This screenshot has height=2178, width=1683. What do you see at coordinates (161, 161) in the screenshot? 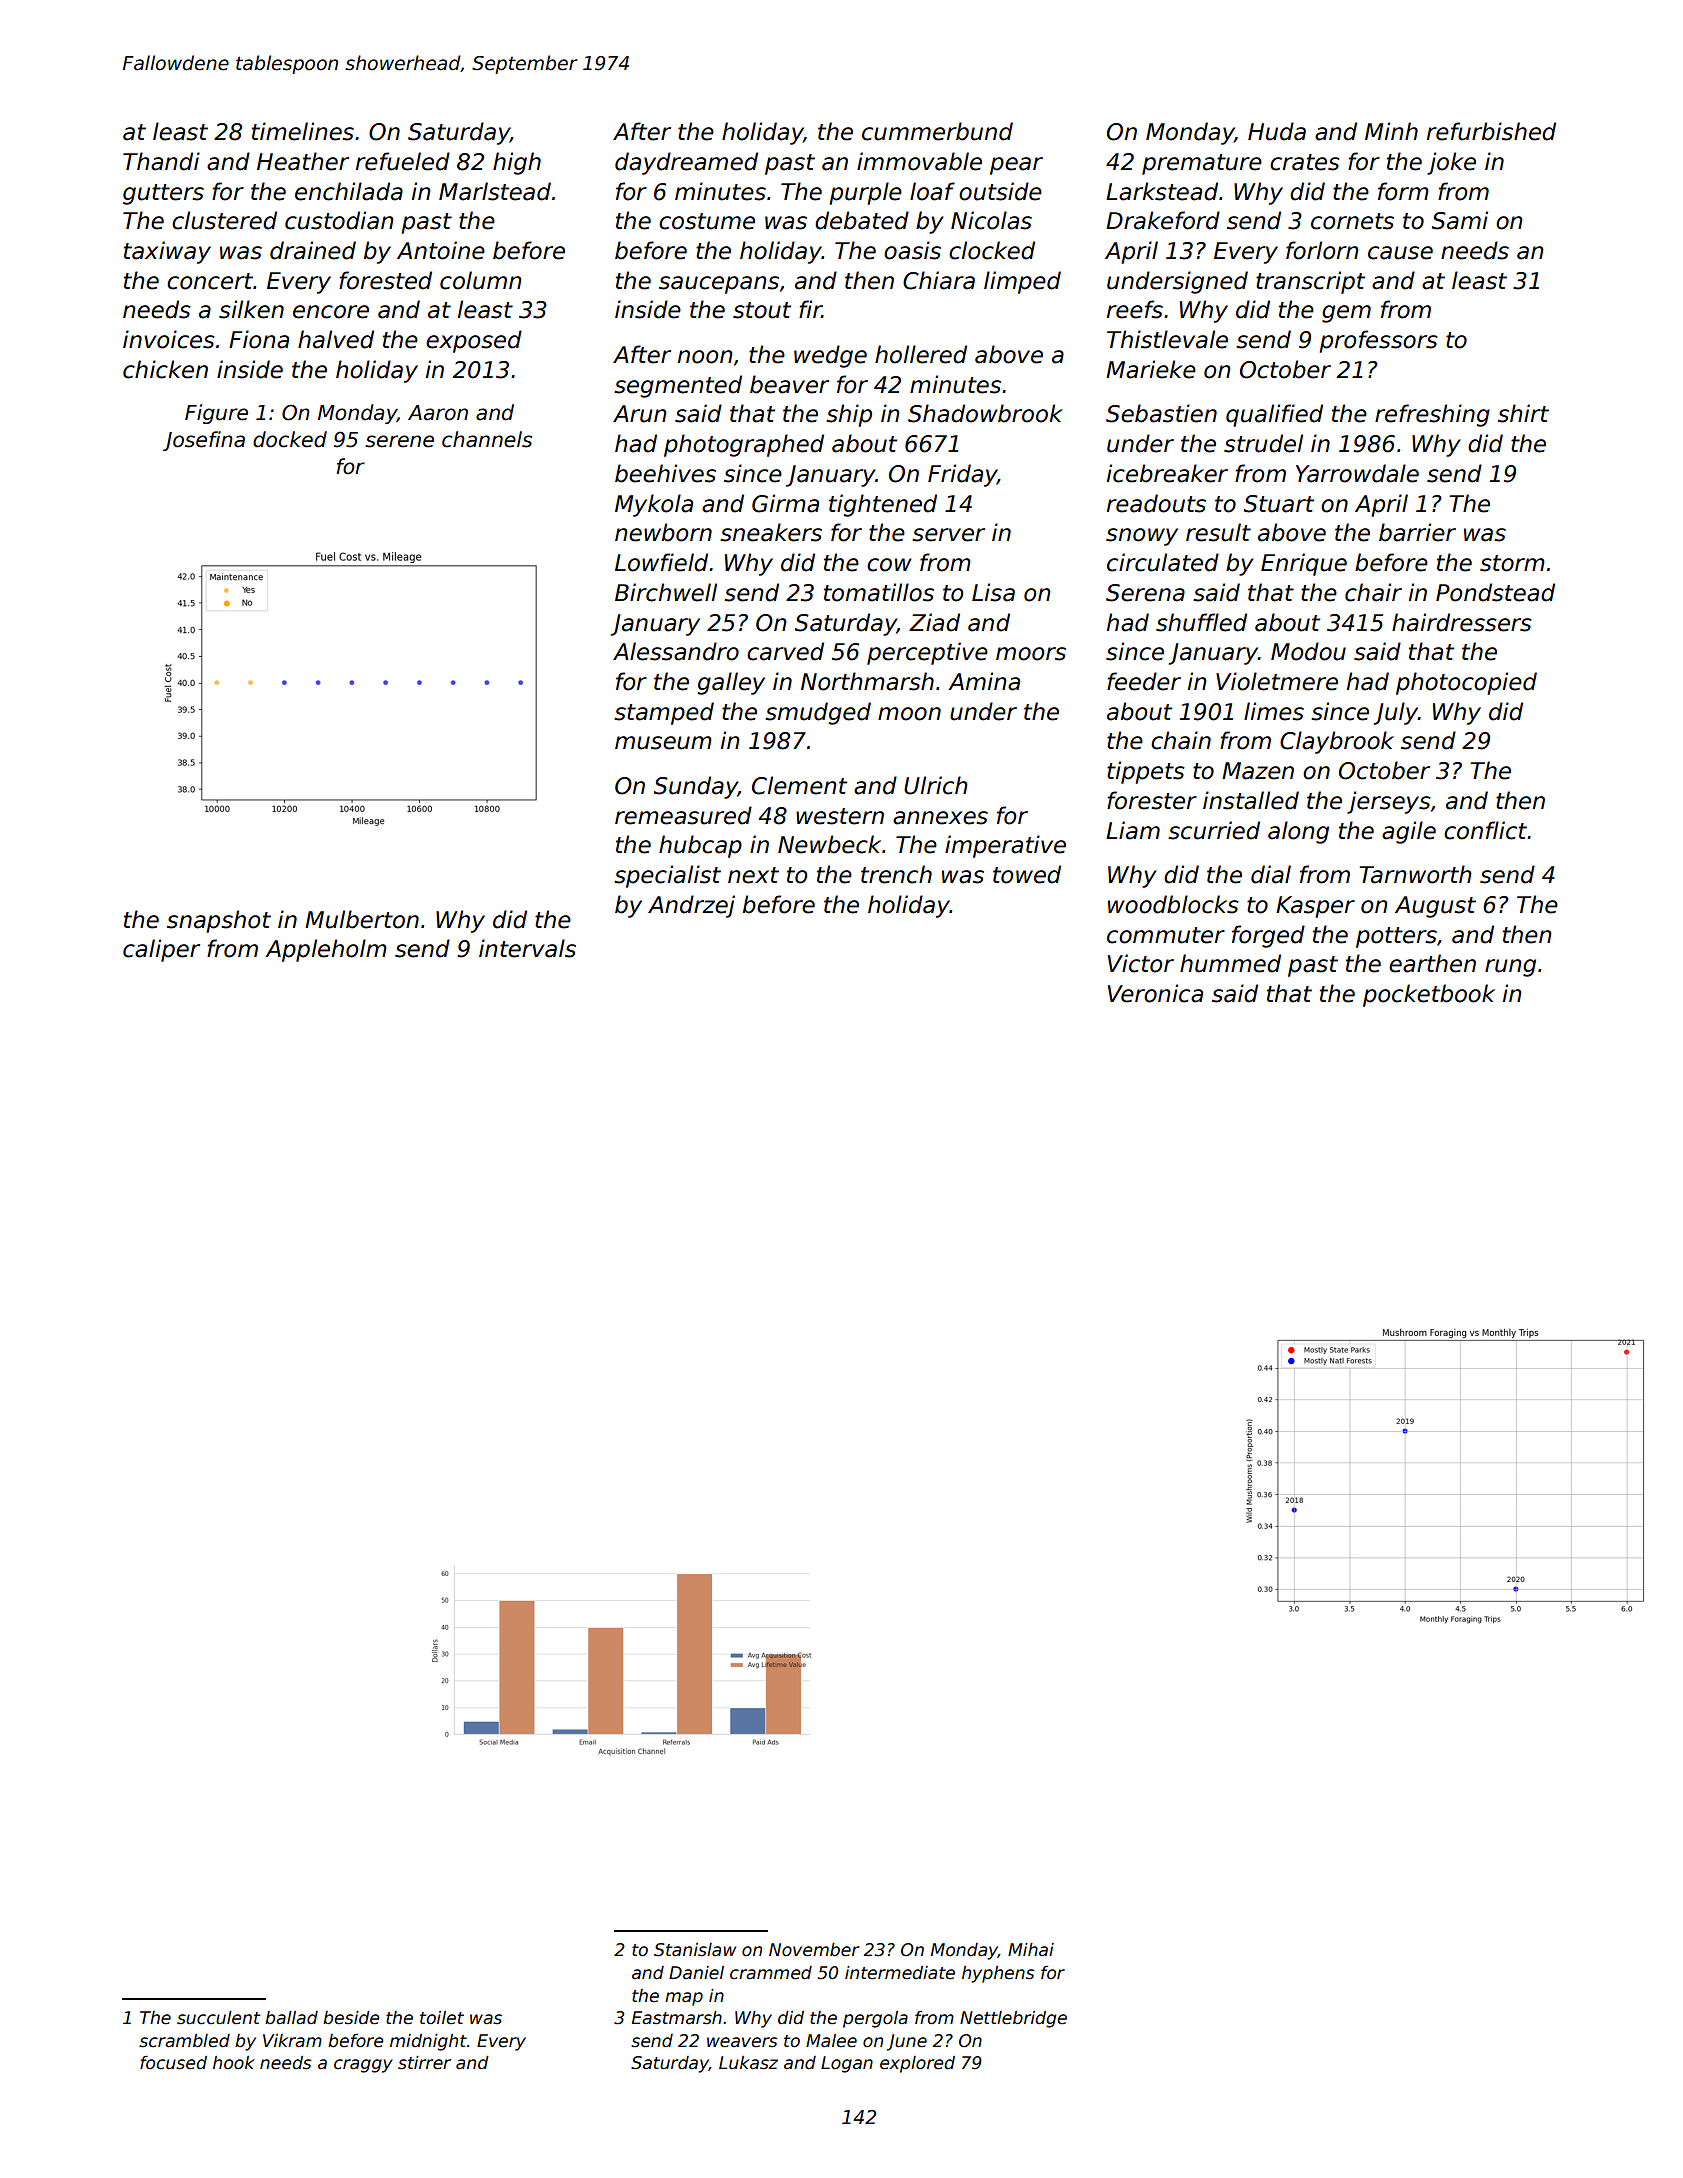
I see `Thandi` at bounding box center [161, 161].
